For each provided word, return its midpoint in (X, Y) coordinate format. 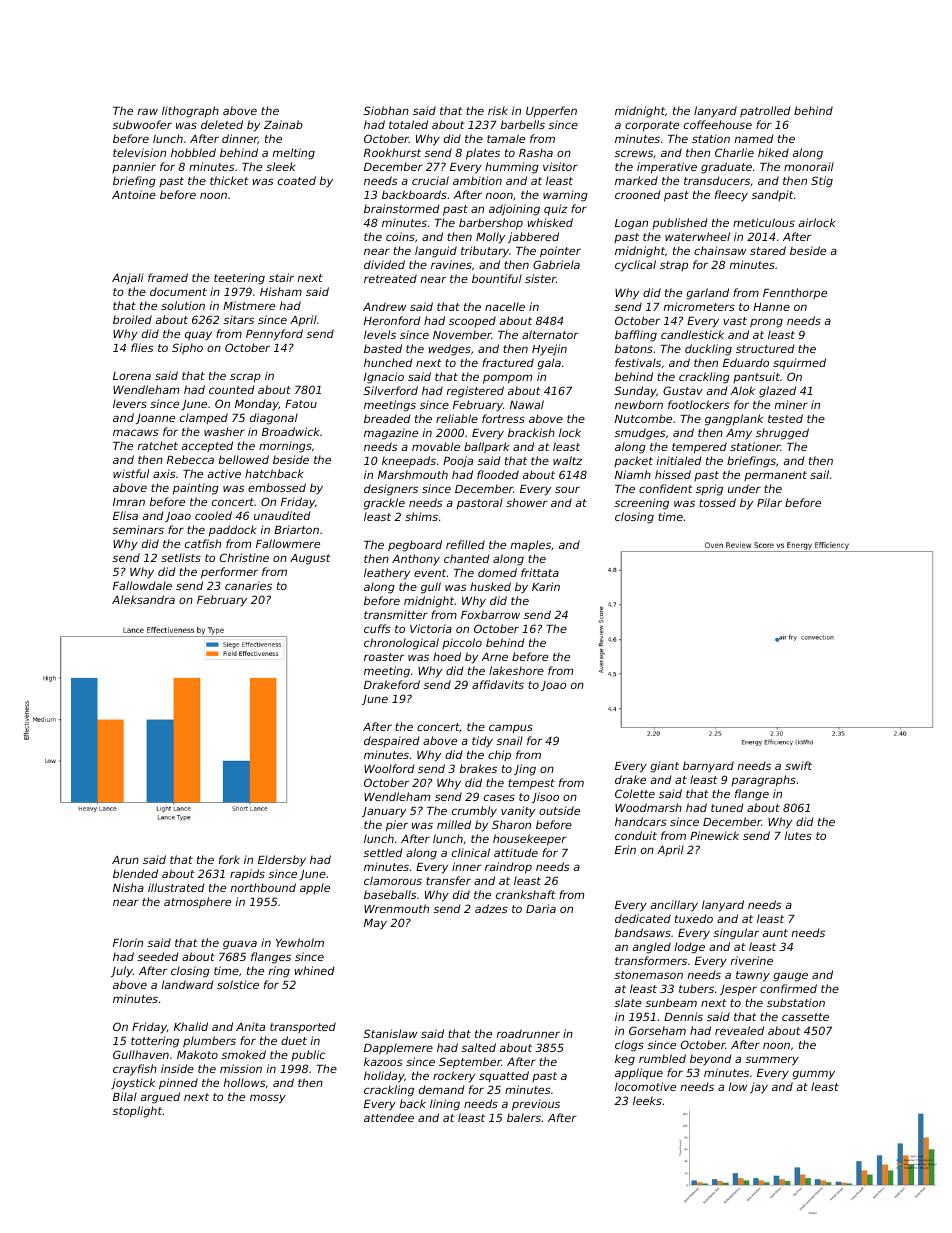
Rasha (536, 152)
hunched (388, 362)
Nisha (128, 887)
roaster (384, 657)
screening (641, 504)
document (178, 291)
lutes (798, 835)
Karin (546, 586)
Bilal (125, 1096)
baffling (636, 336)
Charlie (734, 152)
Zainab (283, 124)
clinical (471, 852)
